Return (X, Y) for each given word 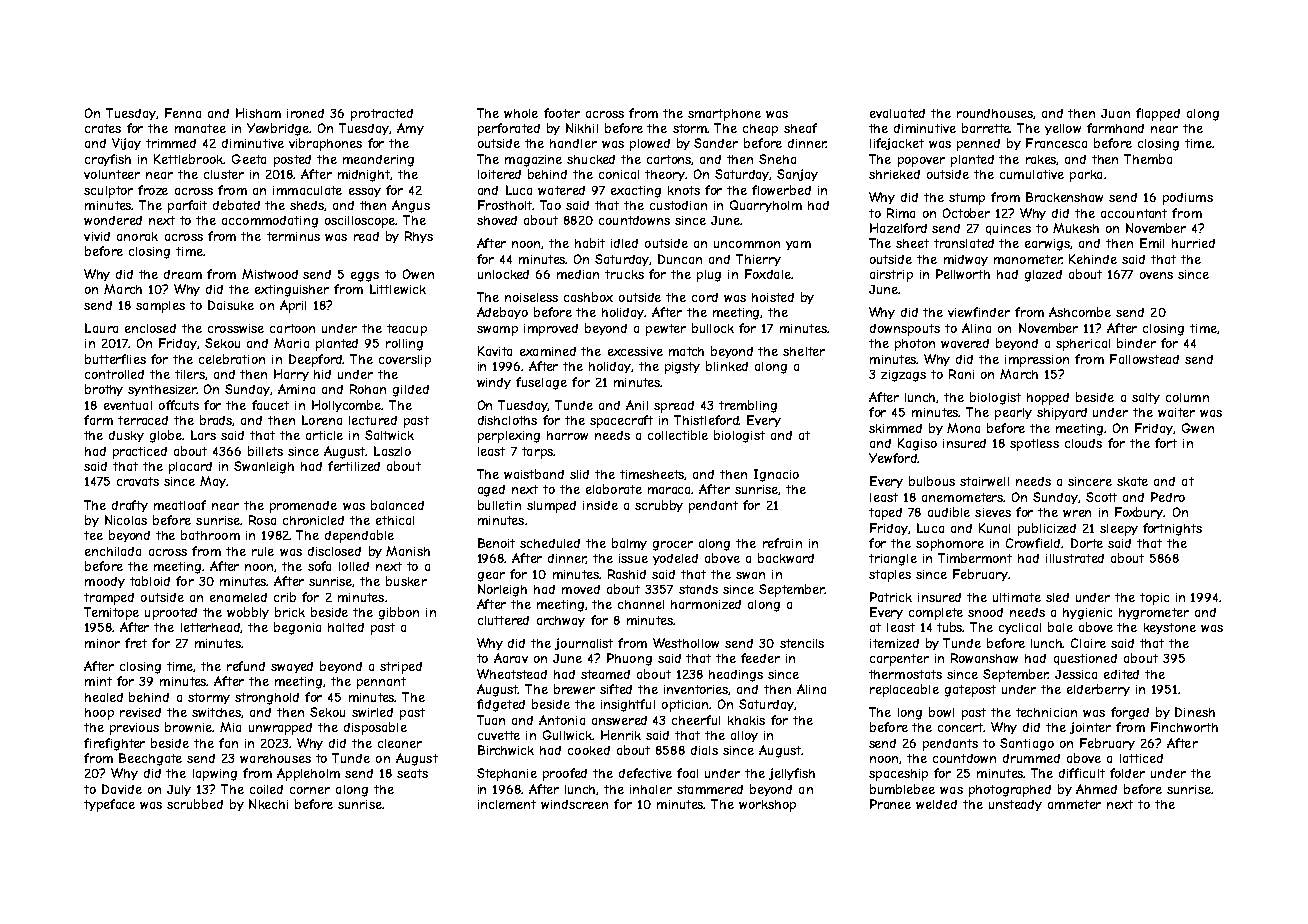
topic (1154, 599)
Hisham (258, 113)
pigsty (682, 368)
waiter (1176, 412)
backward (786, 558)
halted (346, 627)
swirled (372, 712)
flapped (1158, 114)
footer (562, 113)
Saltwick (389, 435)
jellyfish (792, 774)
